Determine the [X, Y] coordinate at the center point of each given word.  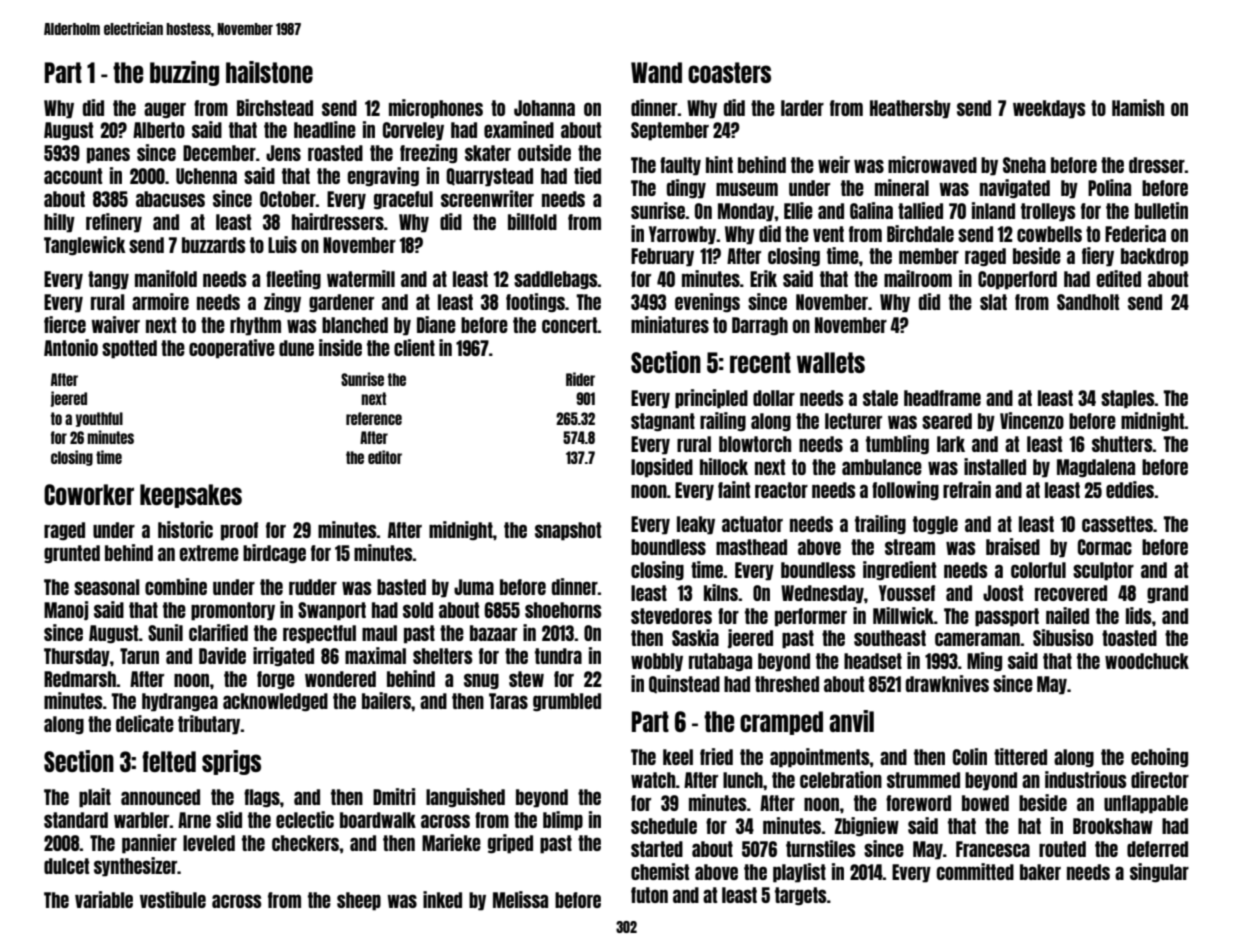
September [670, 131]
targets [801, 896]
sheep [359, 901]
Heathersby [910, 109]
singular [1159, 873]
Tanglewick [85, 246]
